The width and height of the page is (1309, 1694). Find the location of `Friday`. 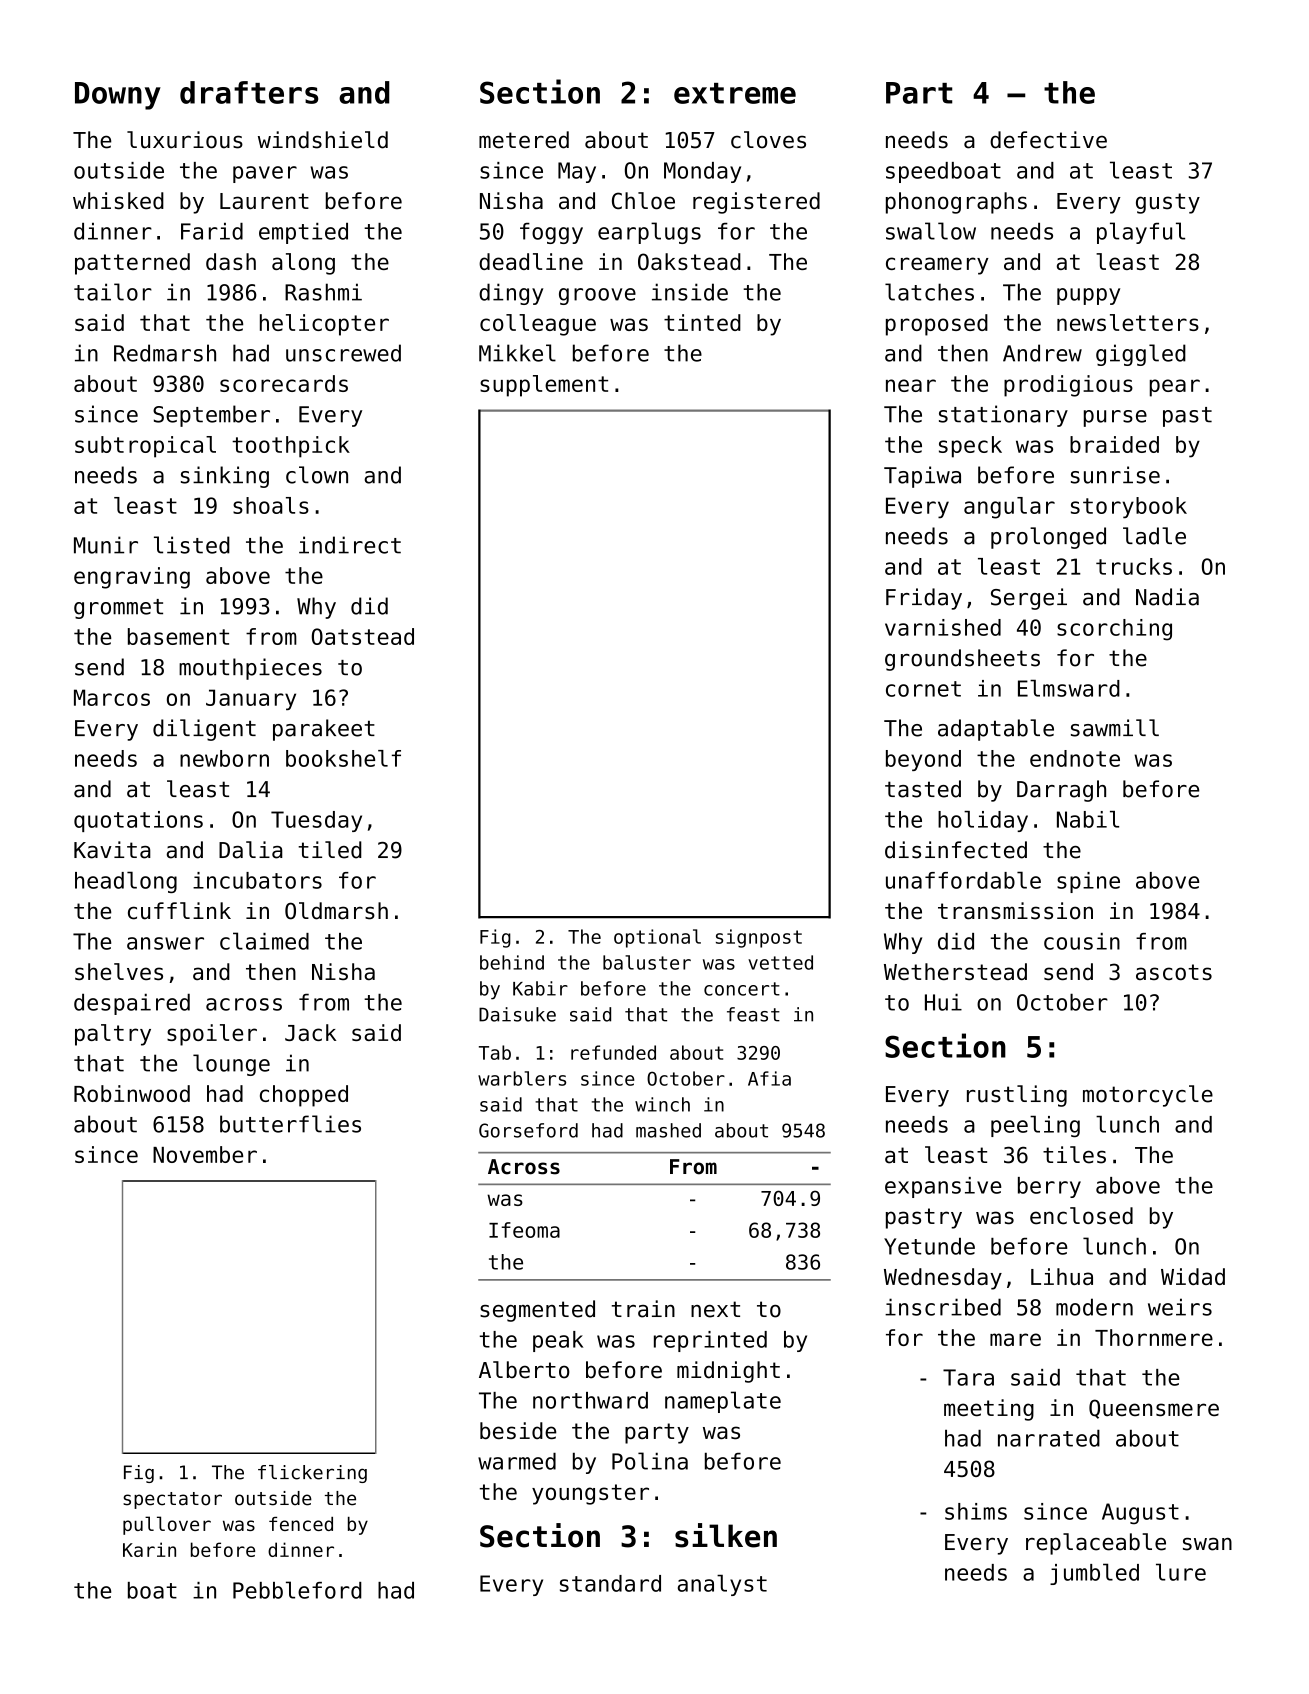

Friday is located at coordinates (924, 599).
